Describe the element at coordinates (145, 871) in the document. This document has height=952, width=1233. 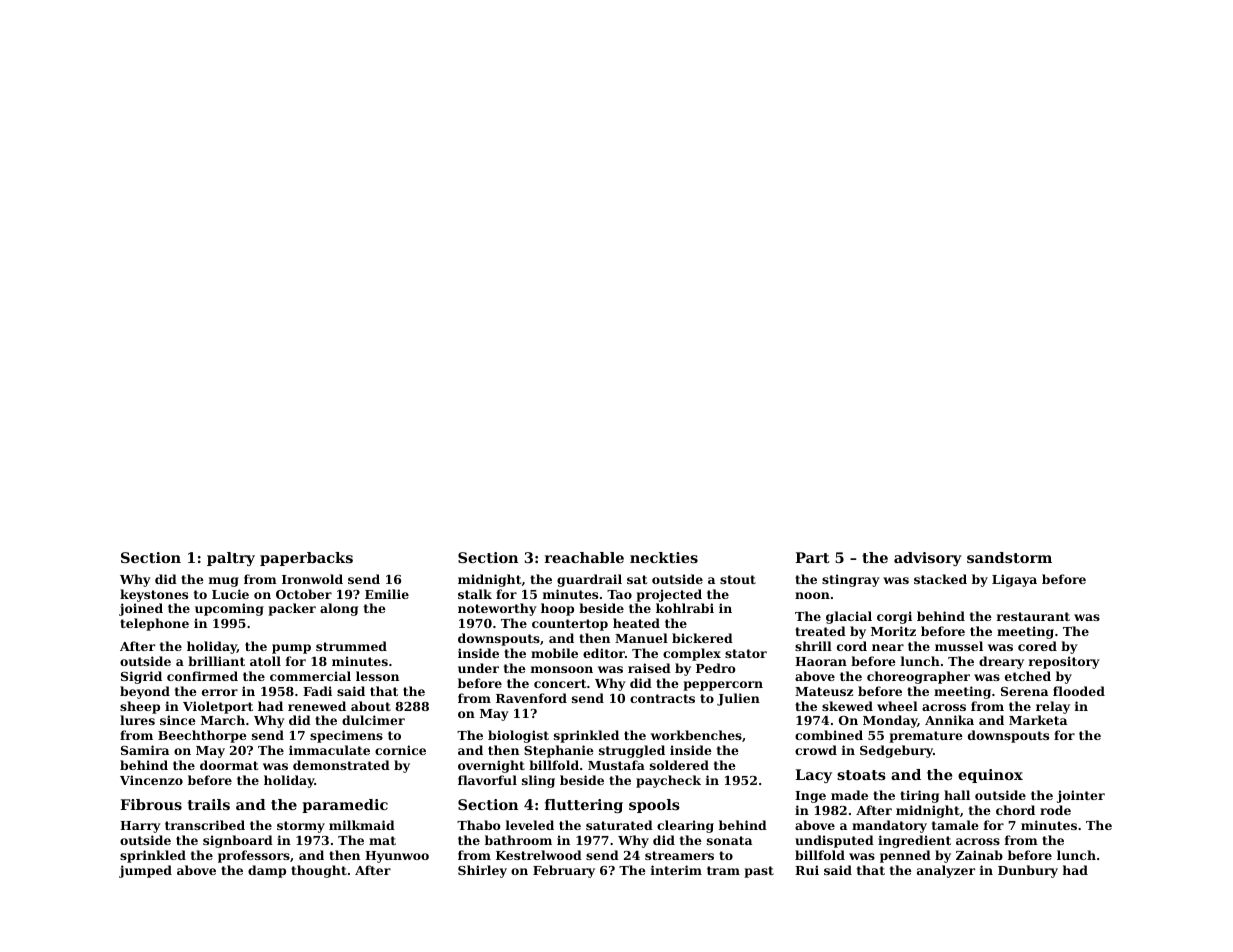
I see `jumped` at that location.
